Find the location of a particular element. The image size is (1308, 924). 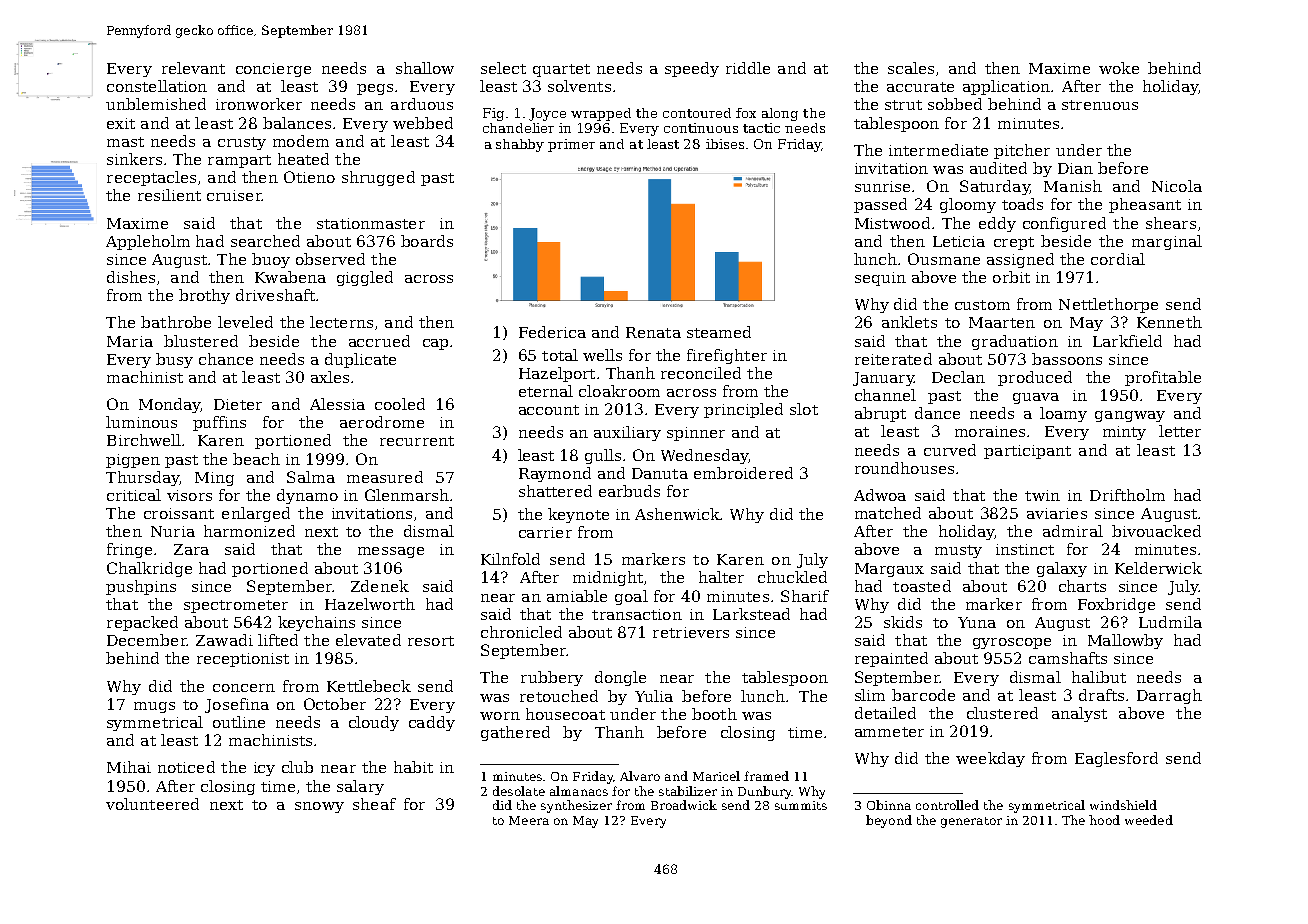

Meera is located at coordinates (529, 820).
